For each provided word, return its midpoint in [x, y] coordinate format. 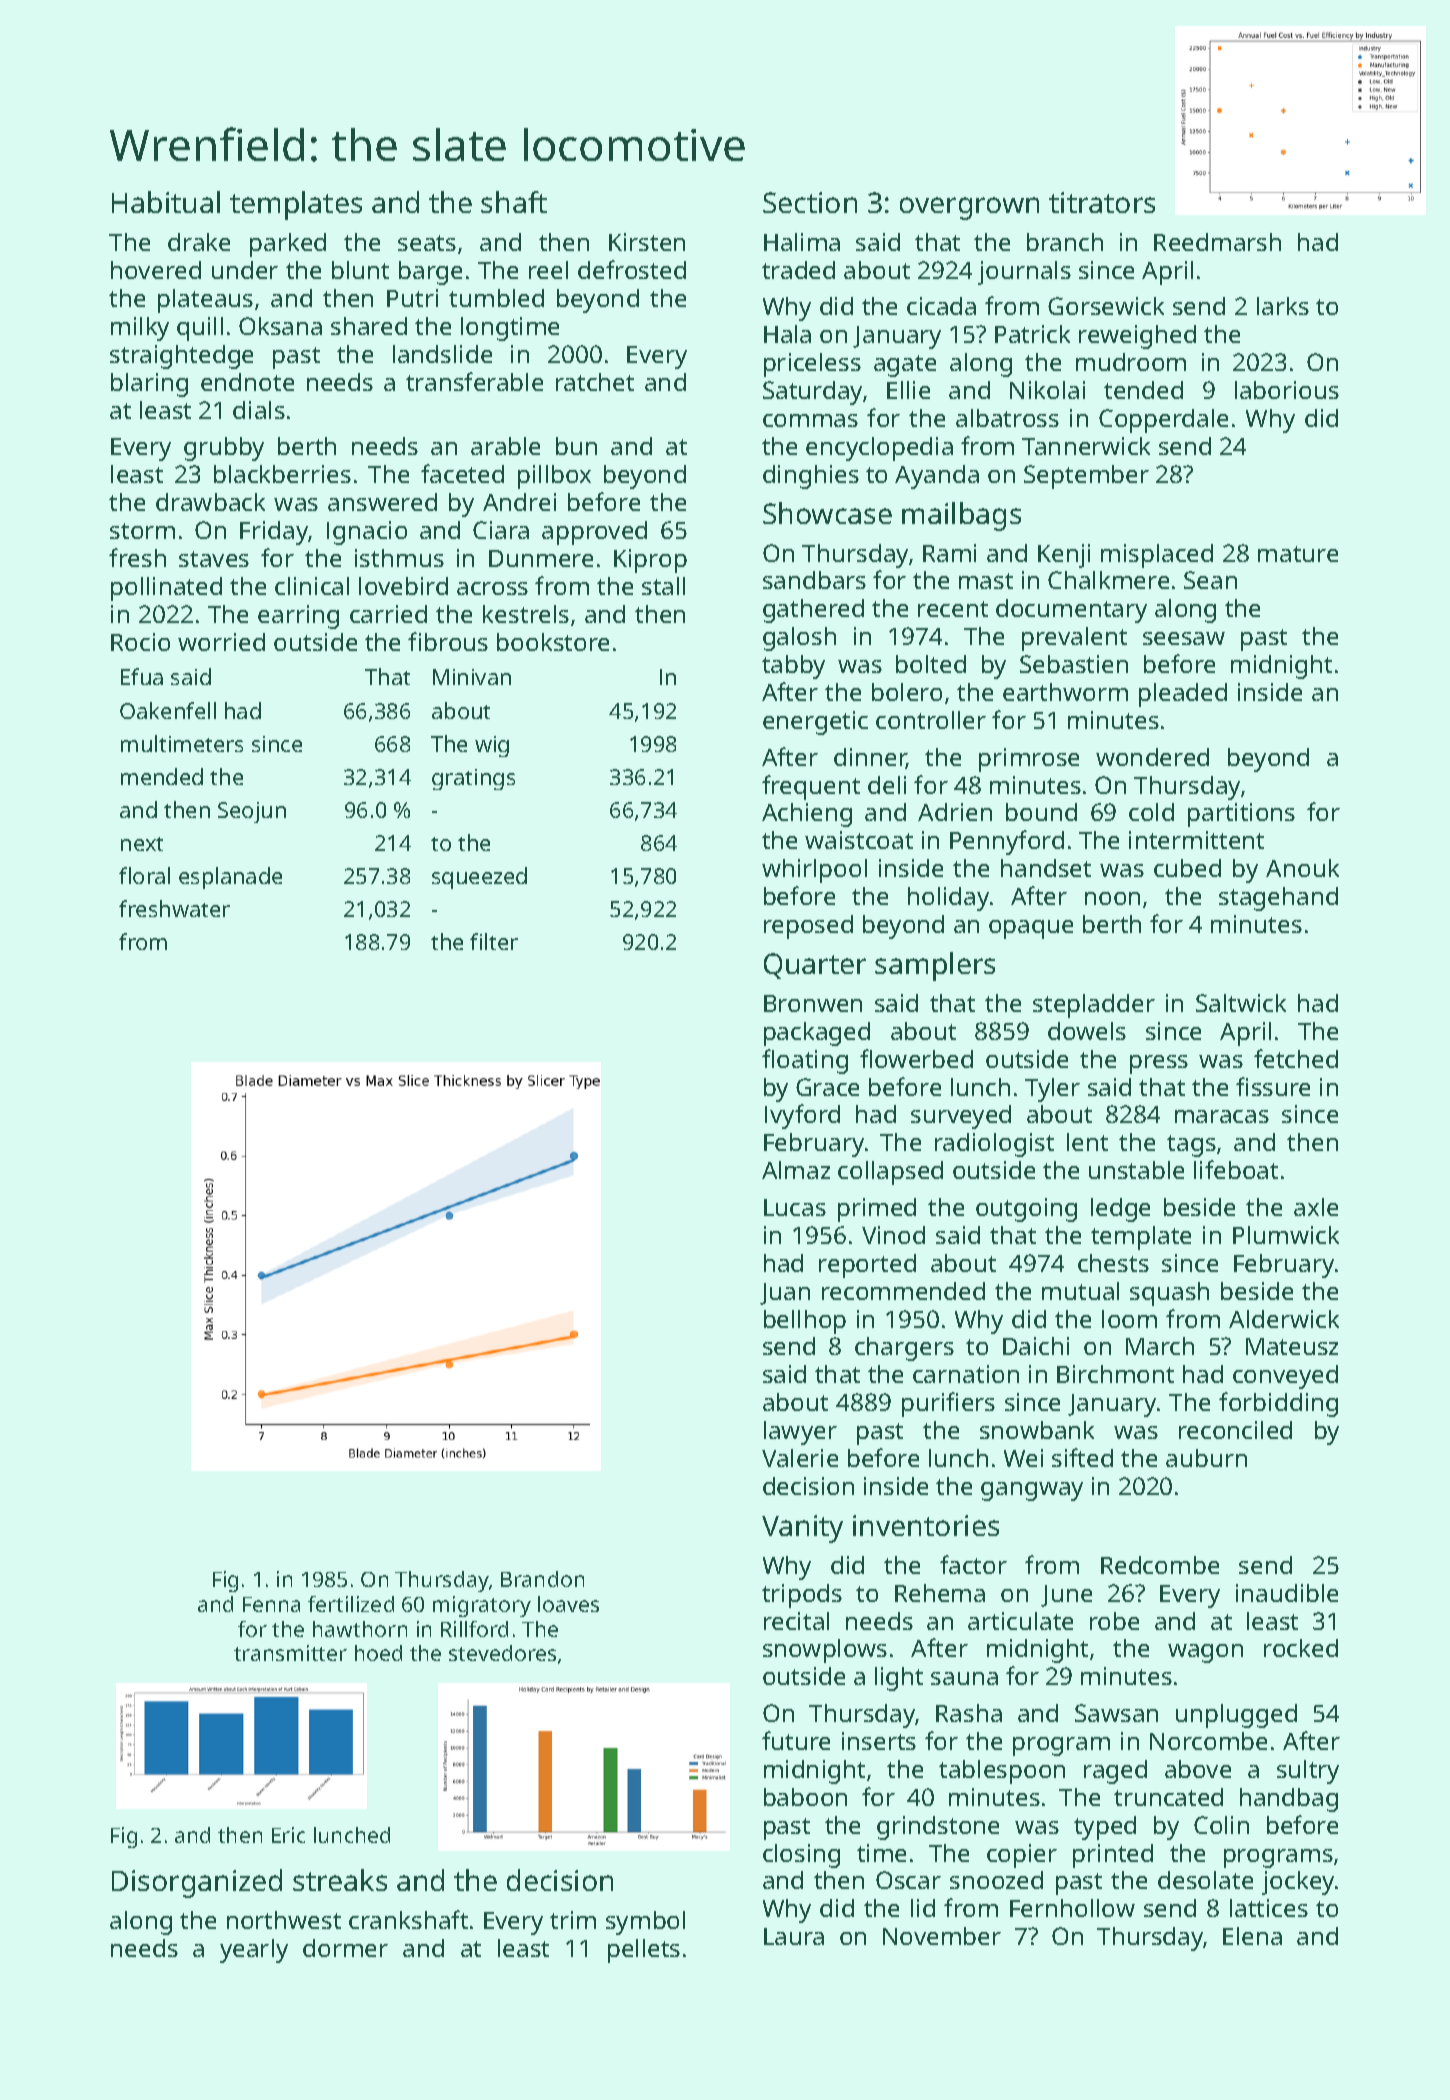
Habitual [166, 202]
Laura [794, 1936]
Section [810, 202]
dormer [345, 1948]
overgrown [969, 208]
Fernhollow [1072, 1908]
